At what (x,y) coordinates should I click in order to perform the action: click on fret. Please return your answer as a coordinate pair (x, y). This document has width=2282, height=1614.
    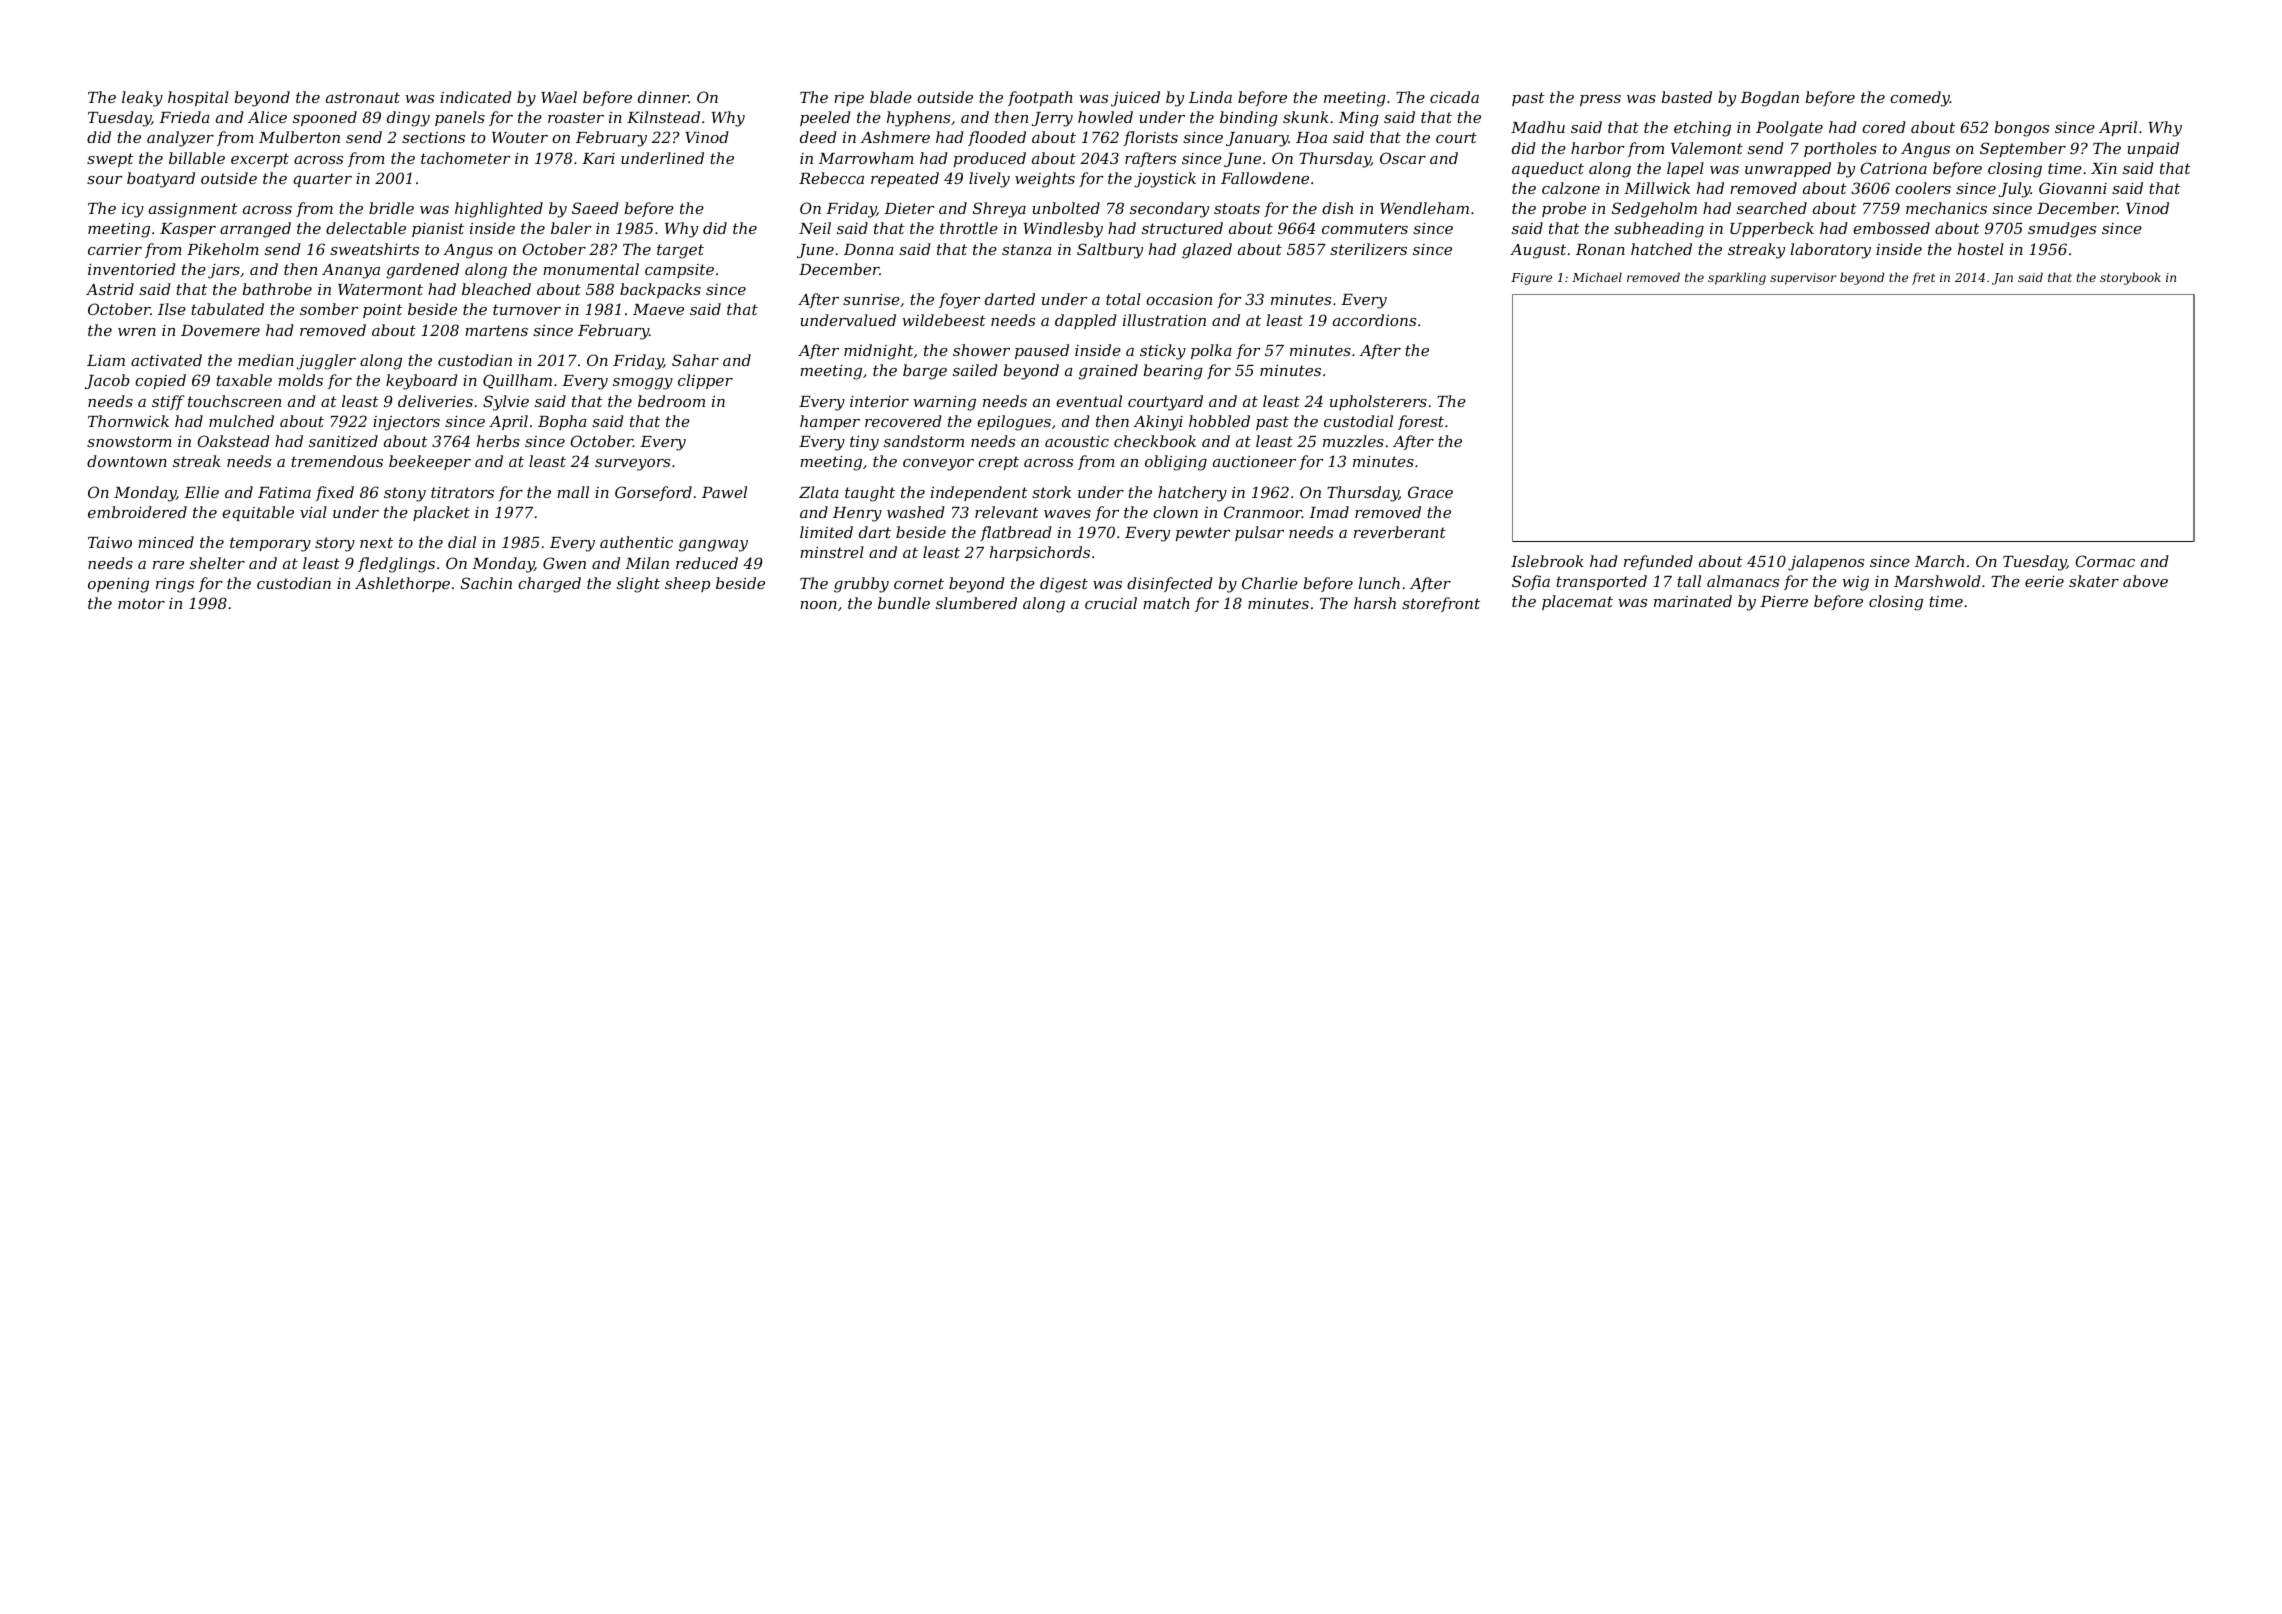
    Looking at the image, I should click on (1923, 278).
